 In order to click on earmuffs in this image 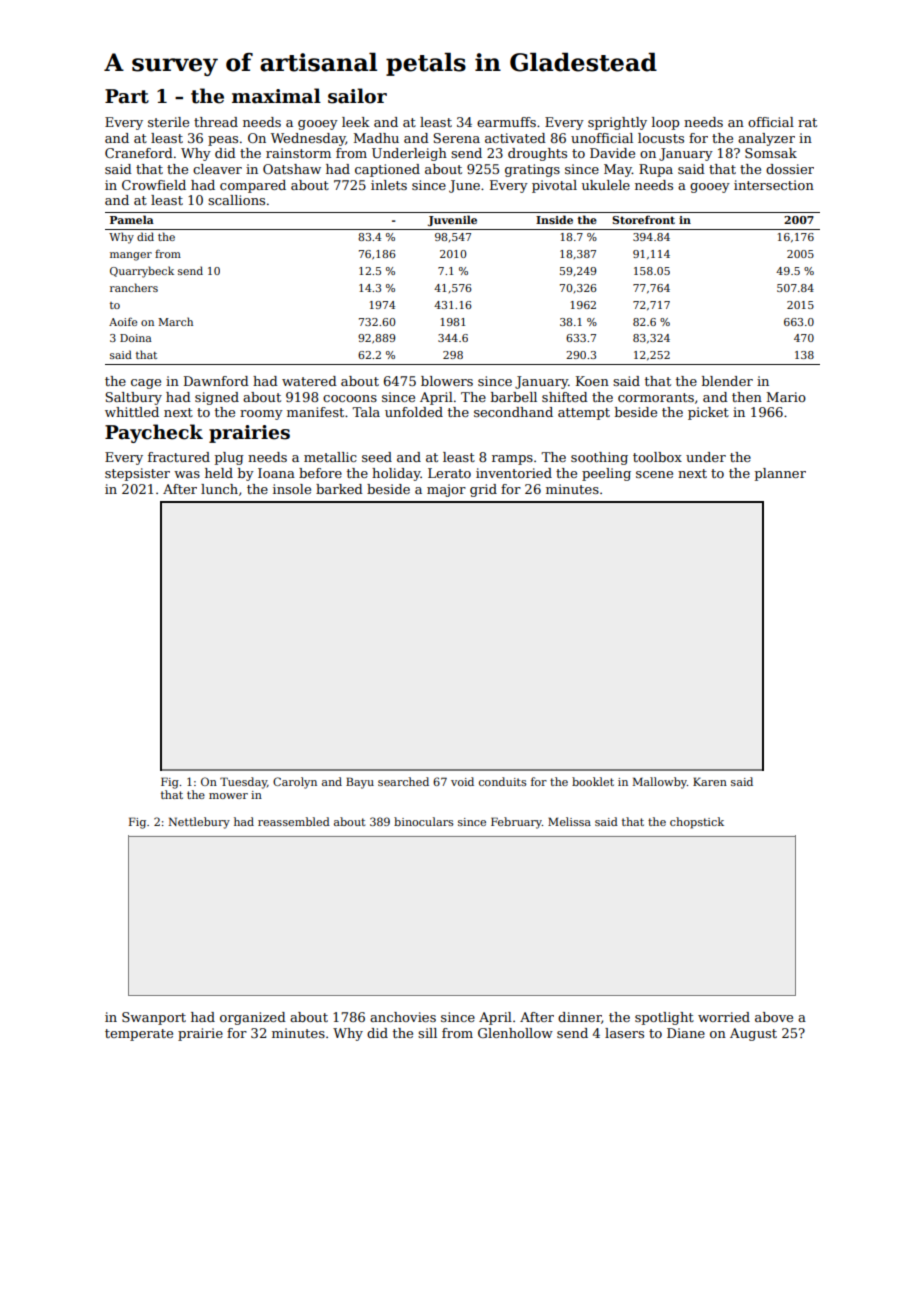, I will do `click(506, 122)`.
